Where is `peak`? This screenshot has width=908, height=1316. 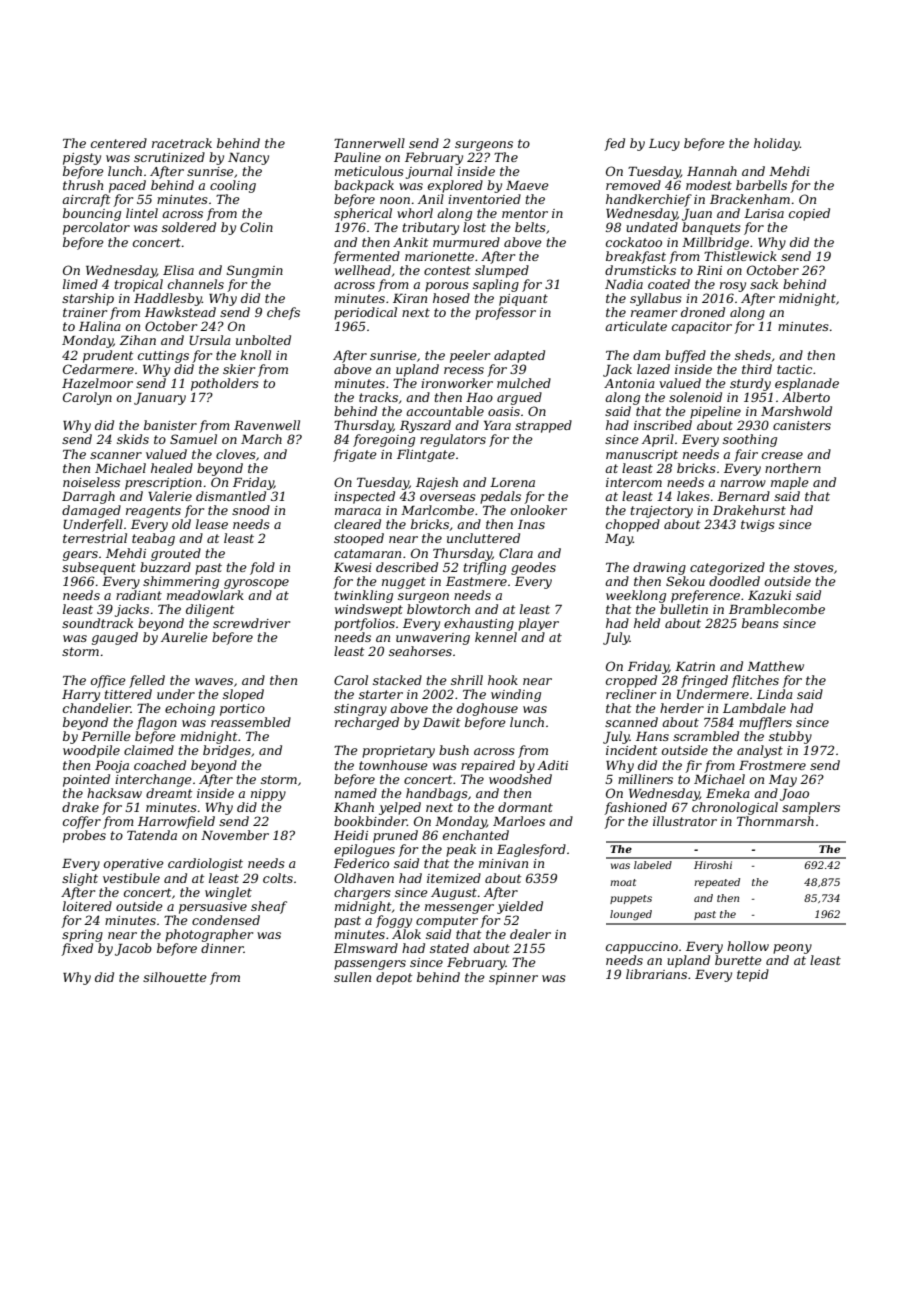 peak is located at coordinates (461, 850).
